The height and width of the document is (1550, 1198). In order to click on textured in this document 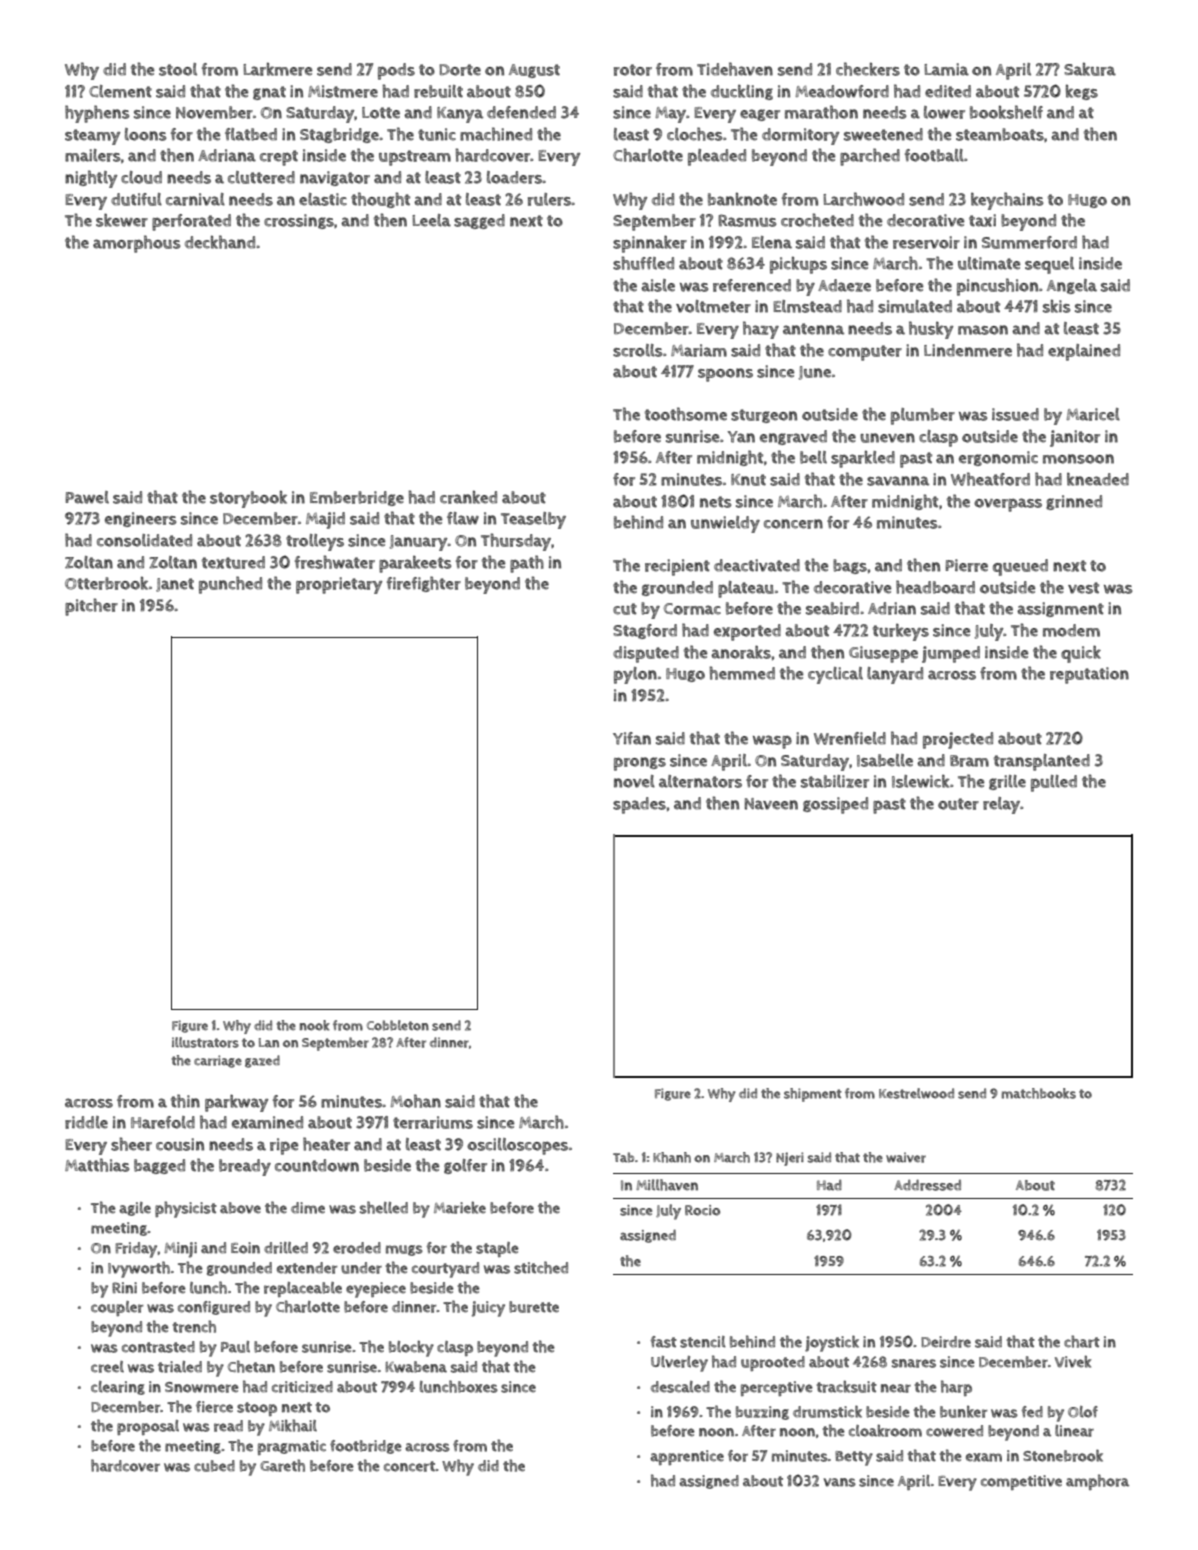, I will do `click(233, 562)`.
